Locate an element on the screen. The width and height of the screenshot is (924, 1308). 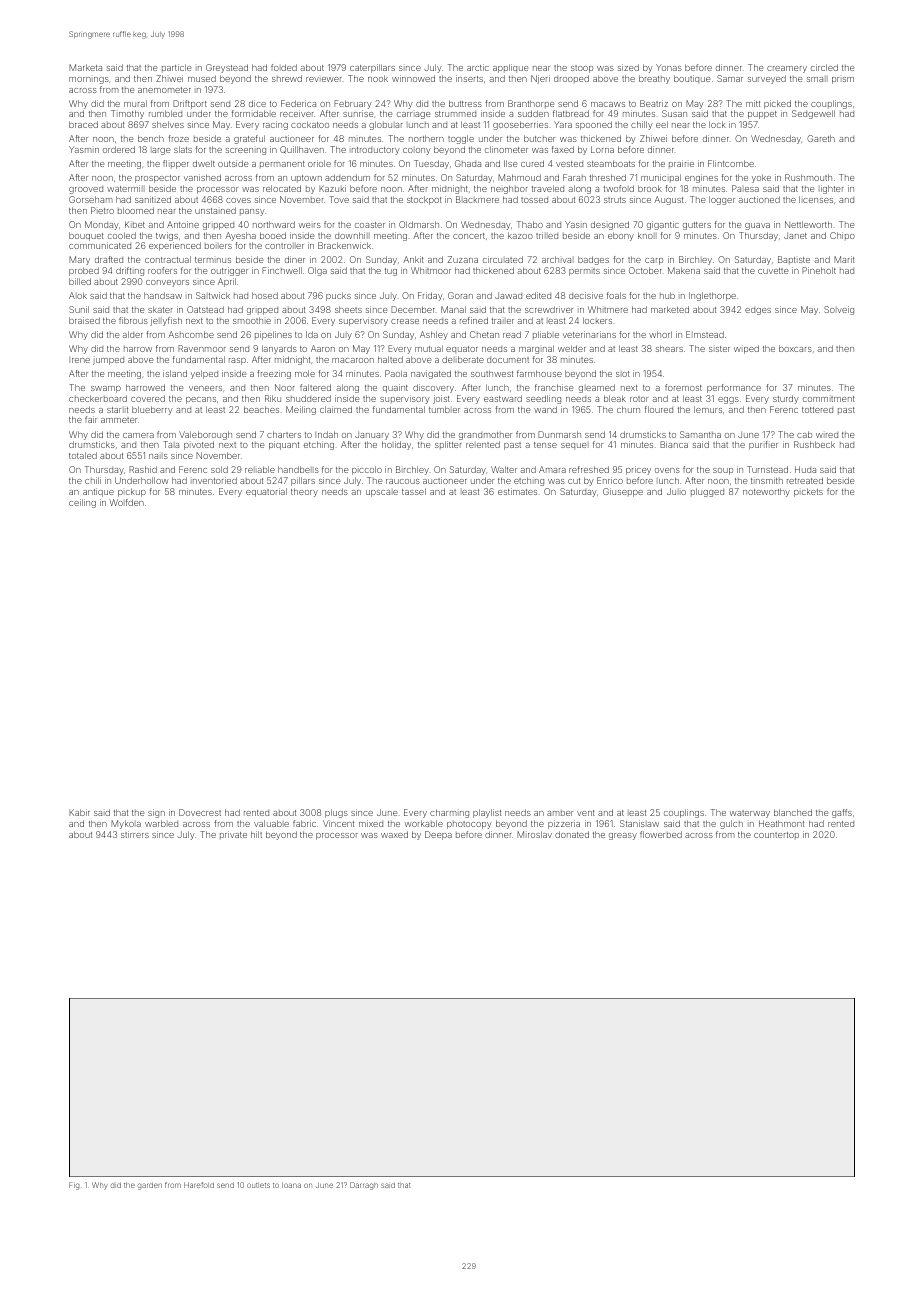
Inglethorpe is located at coordinates (712, 296).
